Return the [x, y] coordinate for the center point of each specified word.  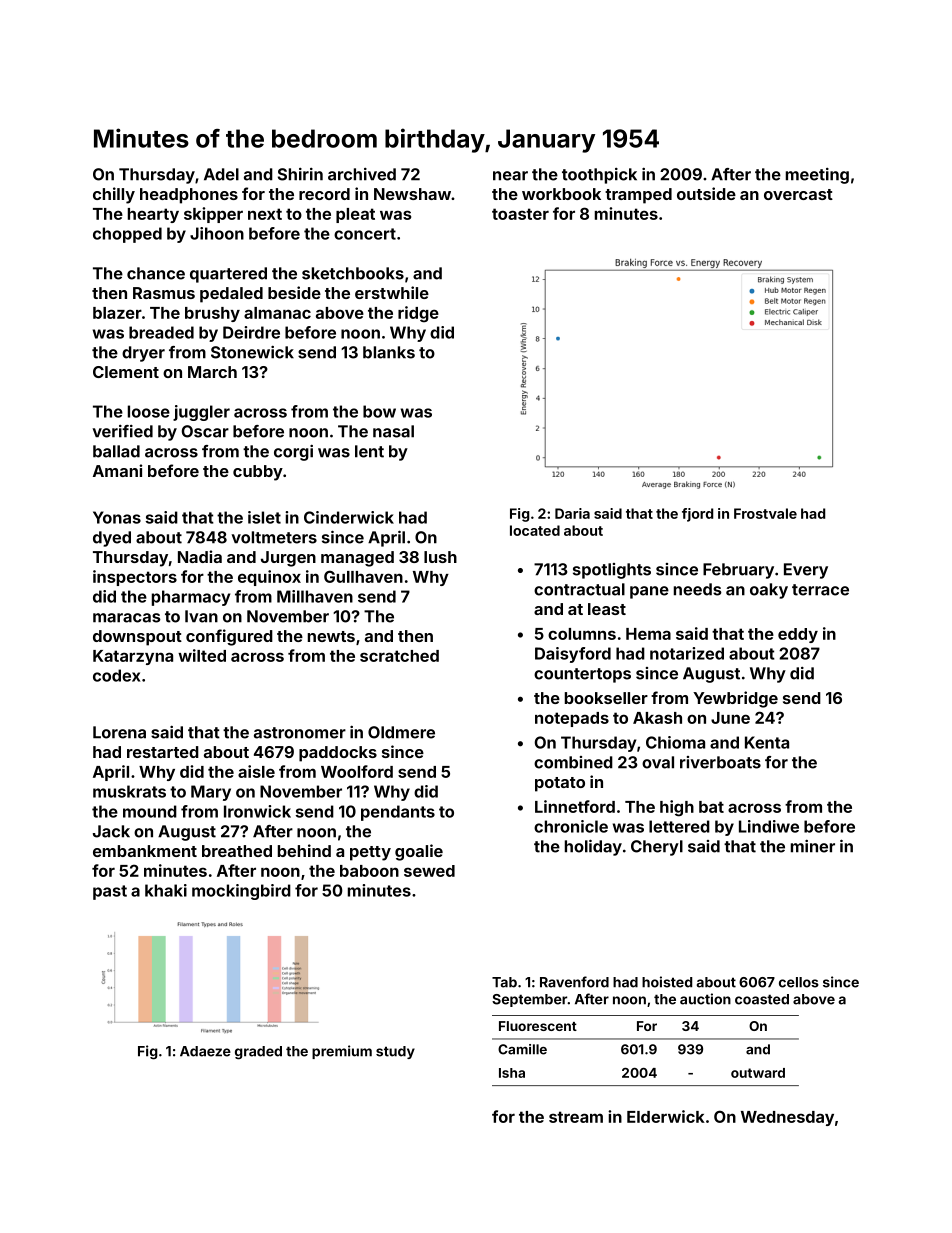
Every [806, 571]
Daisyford [573, 655]
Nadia [200, 556]
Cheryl [657, 848]
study [395, 1052]
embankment [145, 851]
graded [258, 1053]
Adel [221, 174]
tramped [638, 196]
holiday [593, 847]
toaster [520, 214]
